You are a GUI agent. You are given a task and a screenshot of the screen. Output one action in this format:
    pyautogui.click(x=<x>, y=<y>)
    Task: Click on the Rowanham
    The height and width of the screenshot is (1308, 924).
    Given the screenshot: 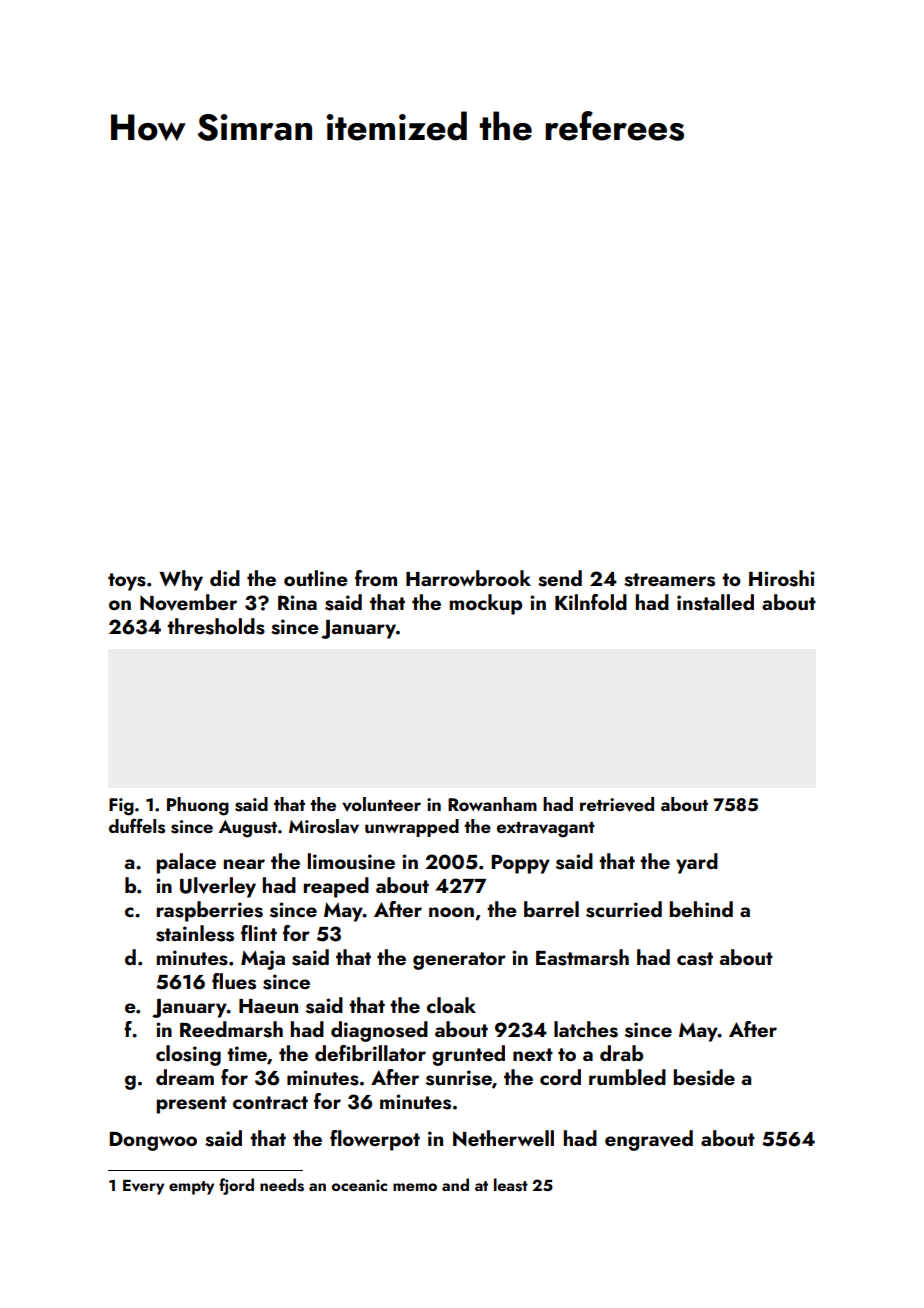 What is the action you would take?
    pyautogui.click(x=492, y=804)
